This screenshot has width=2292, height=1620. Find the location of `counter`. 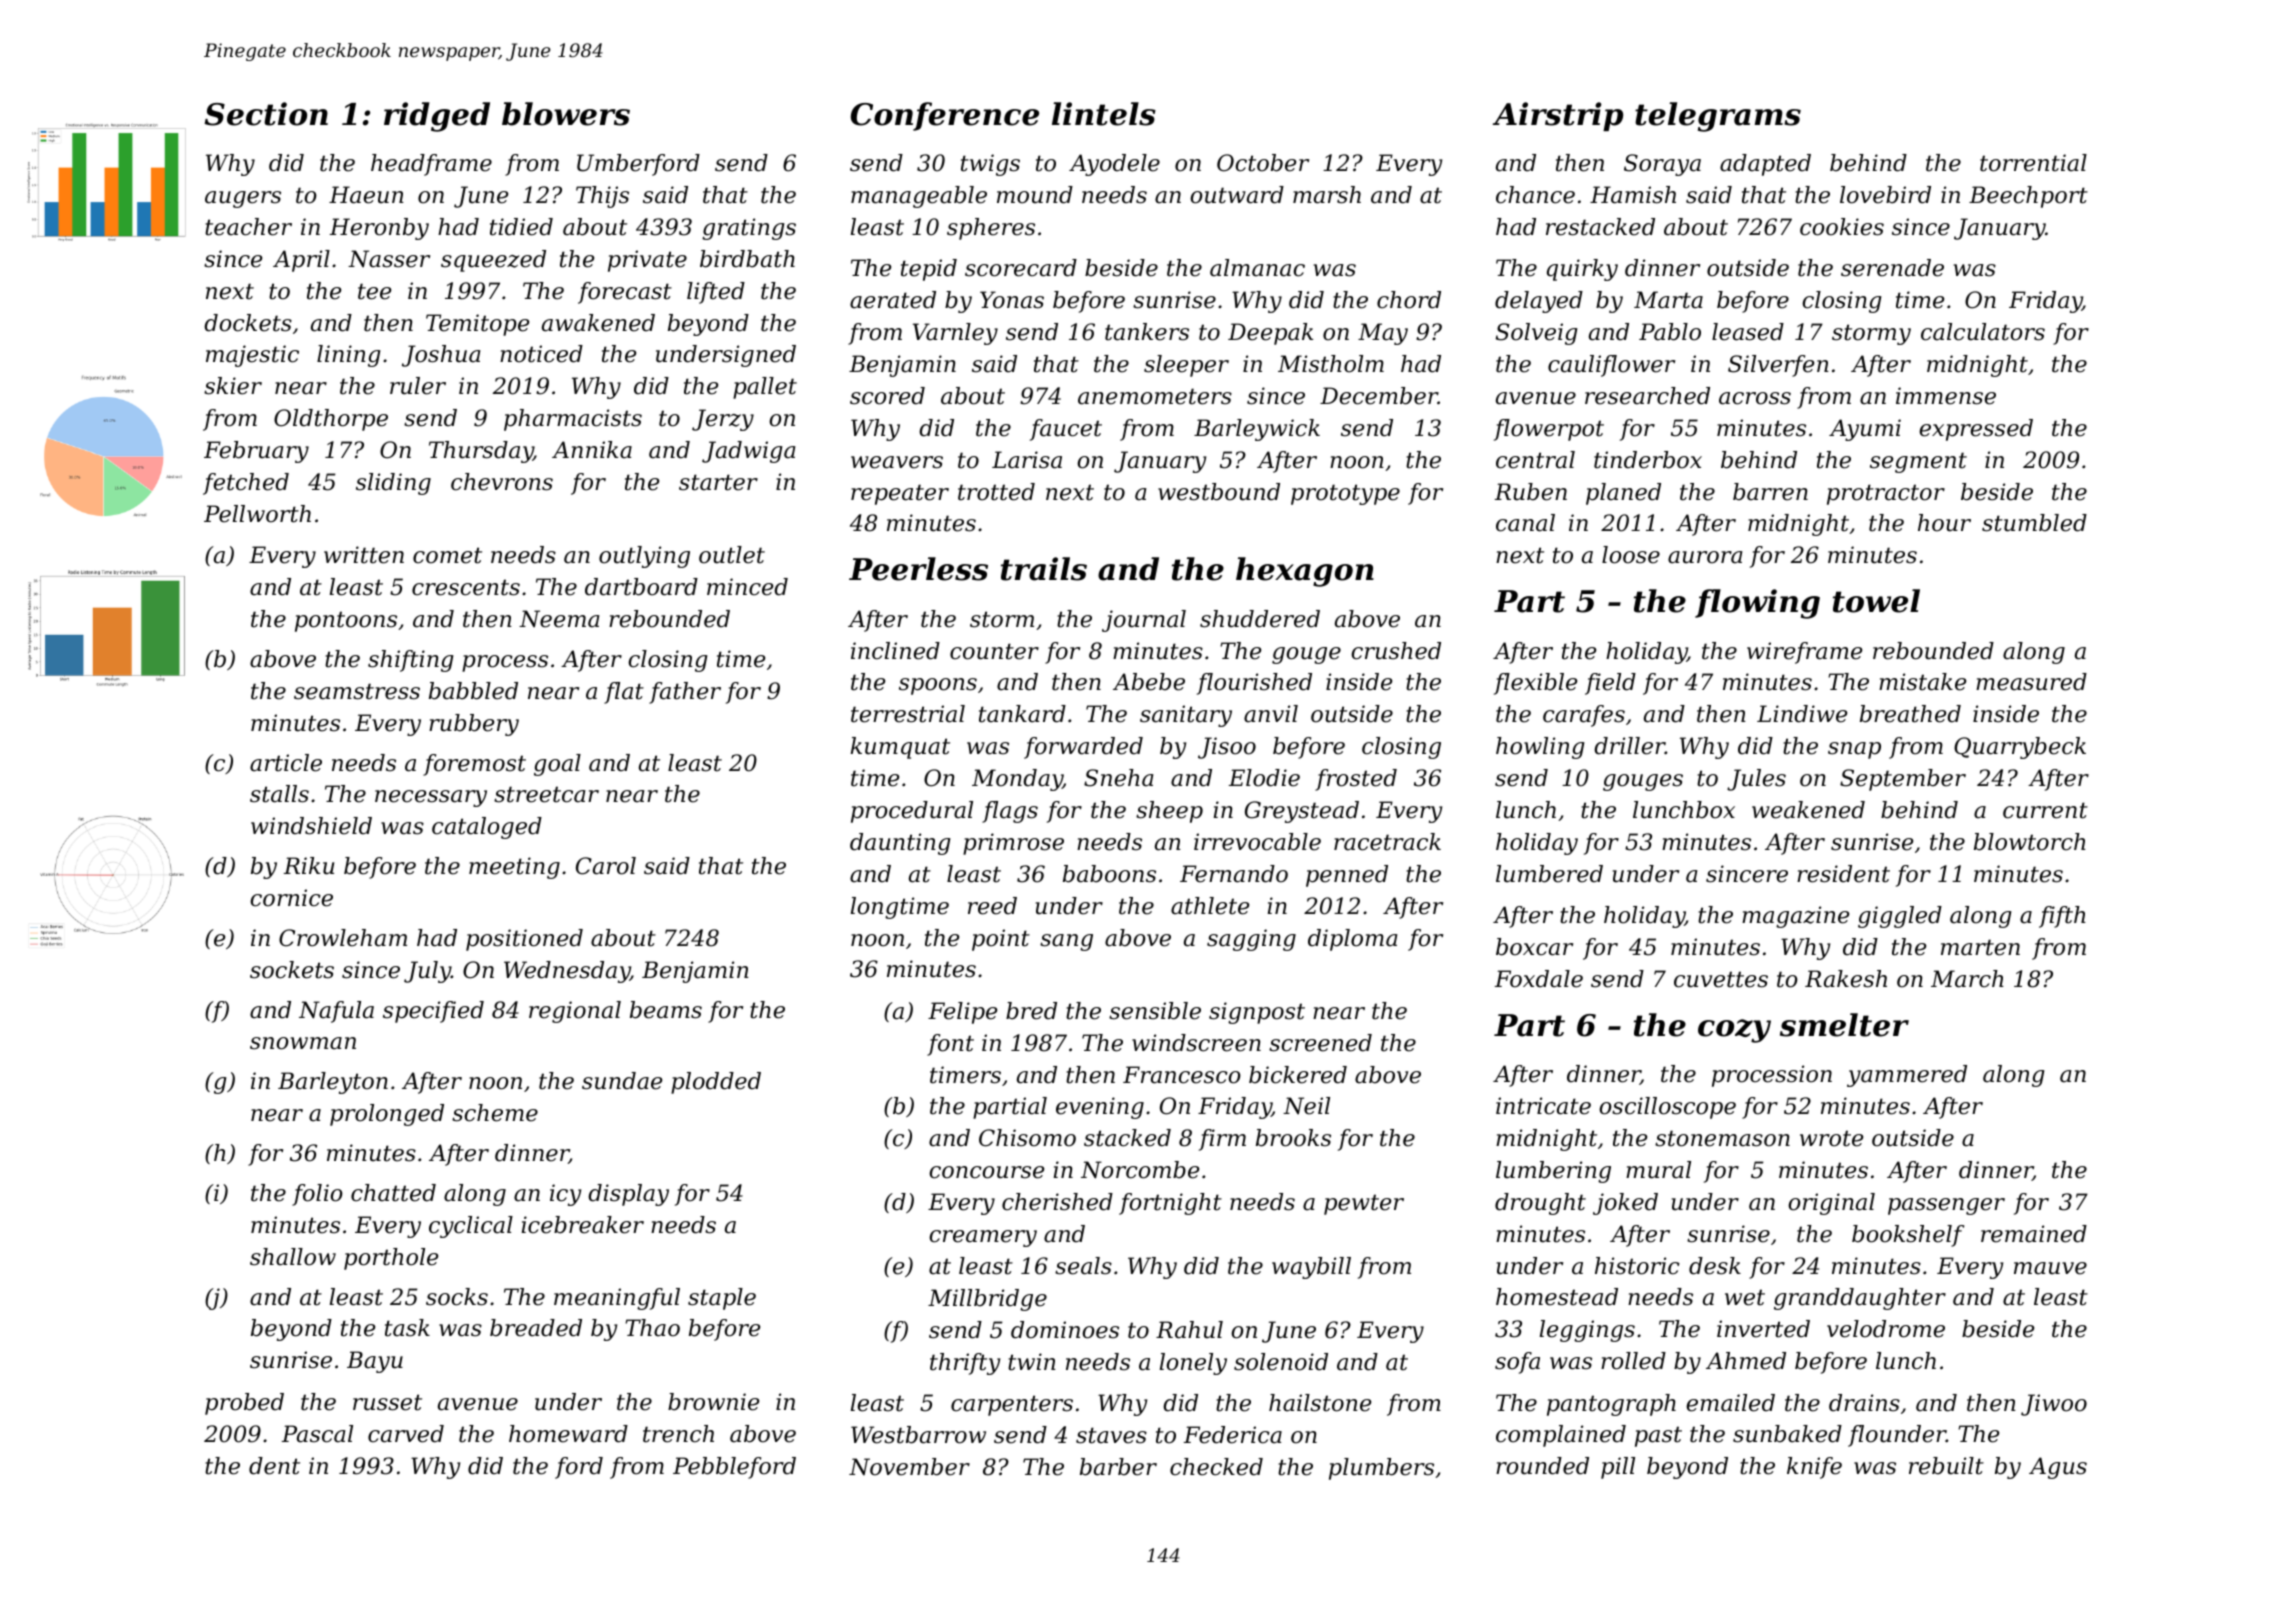

counter is located at coordinates (994, 651).
